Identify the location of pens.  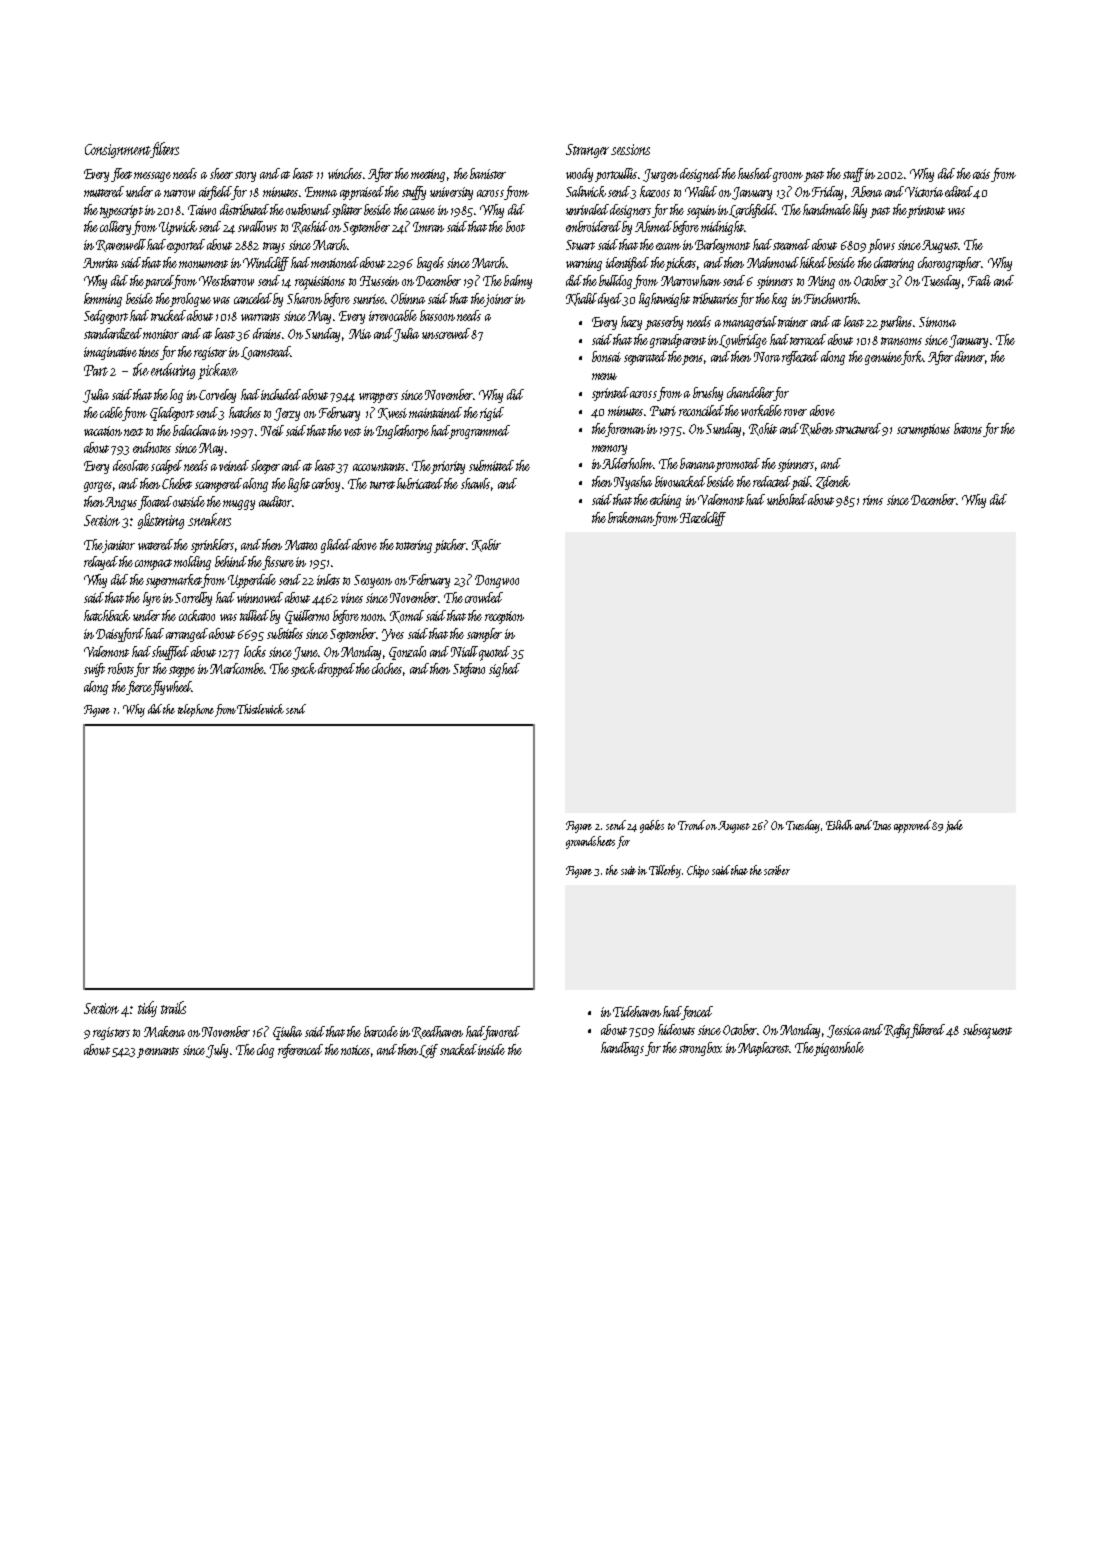
(692, 360).
